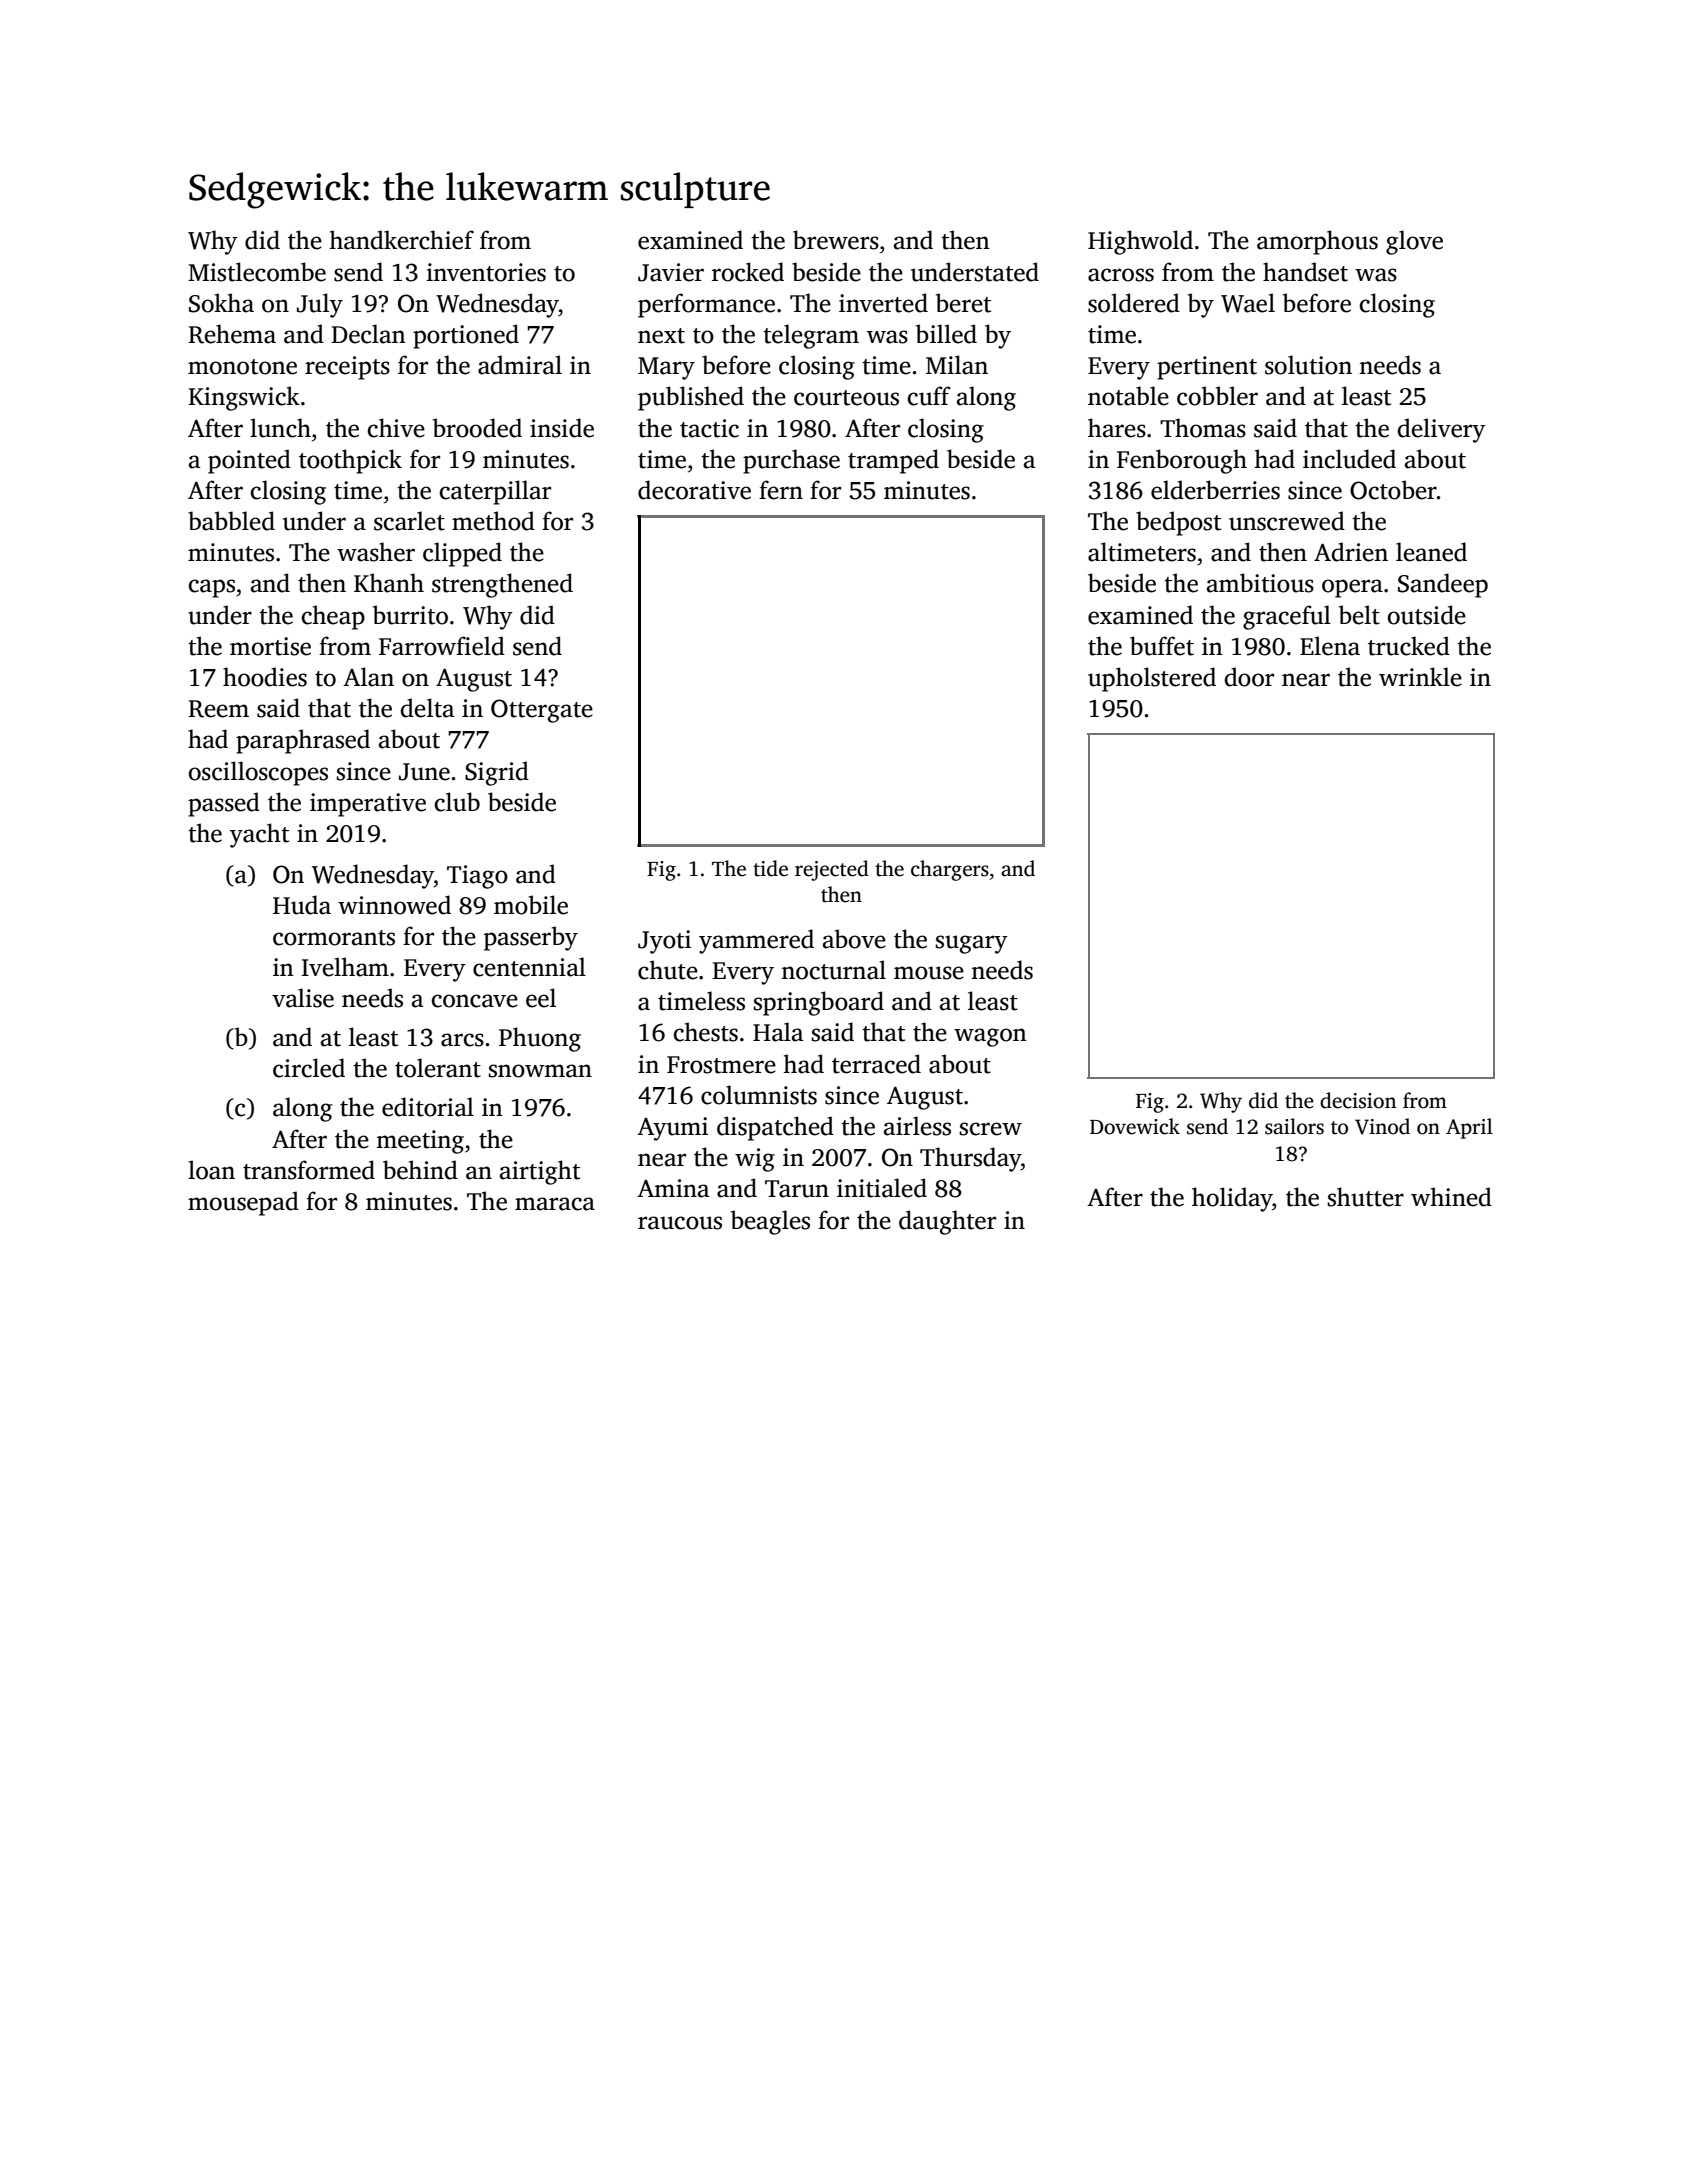 The width and height of the screenshot is (1683, 2178). Describe the element at coordinates (1414, 242) in the screenshot. I see `glove` at that location.
